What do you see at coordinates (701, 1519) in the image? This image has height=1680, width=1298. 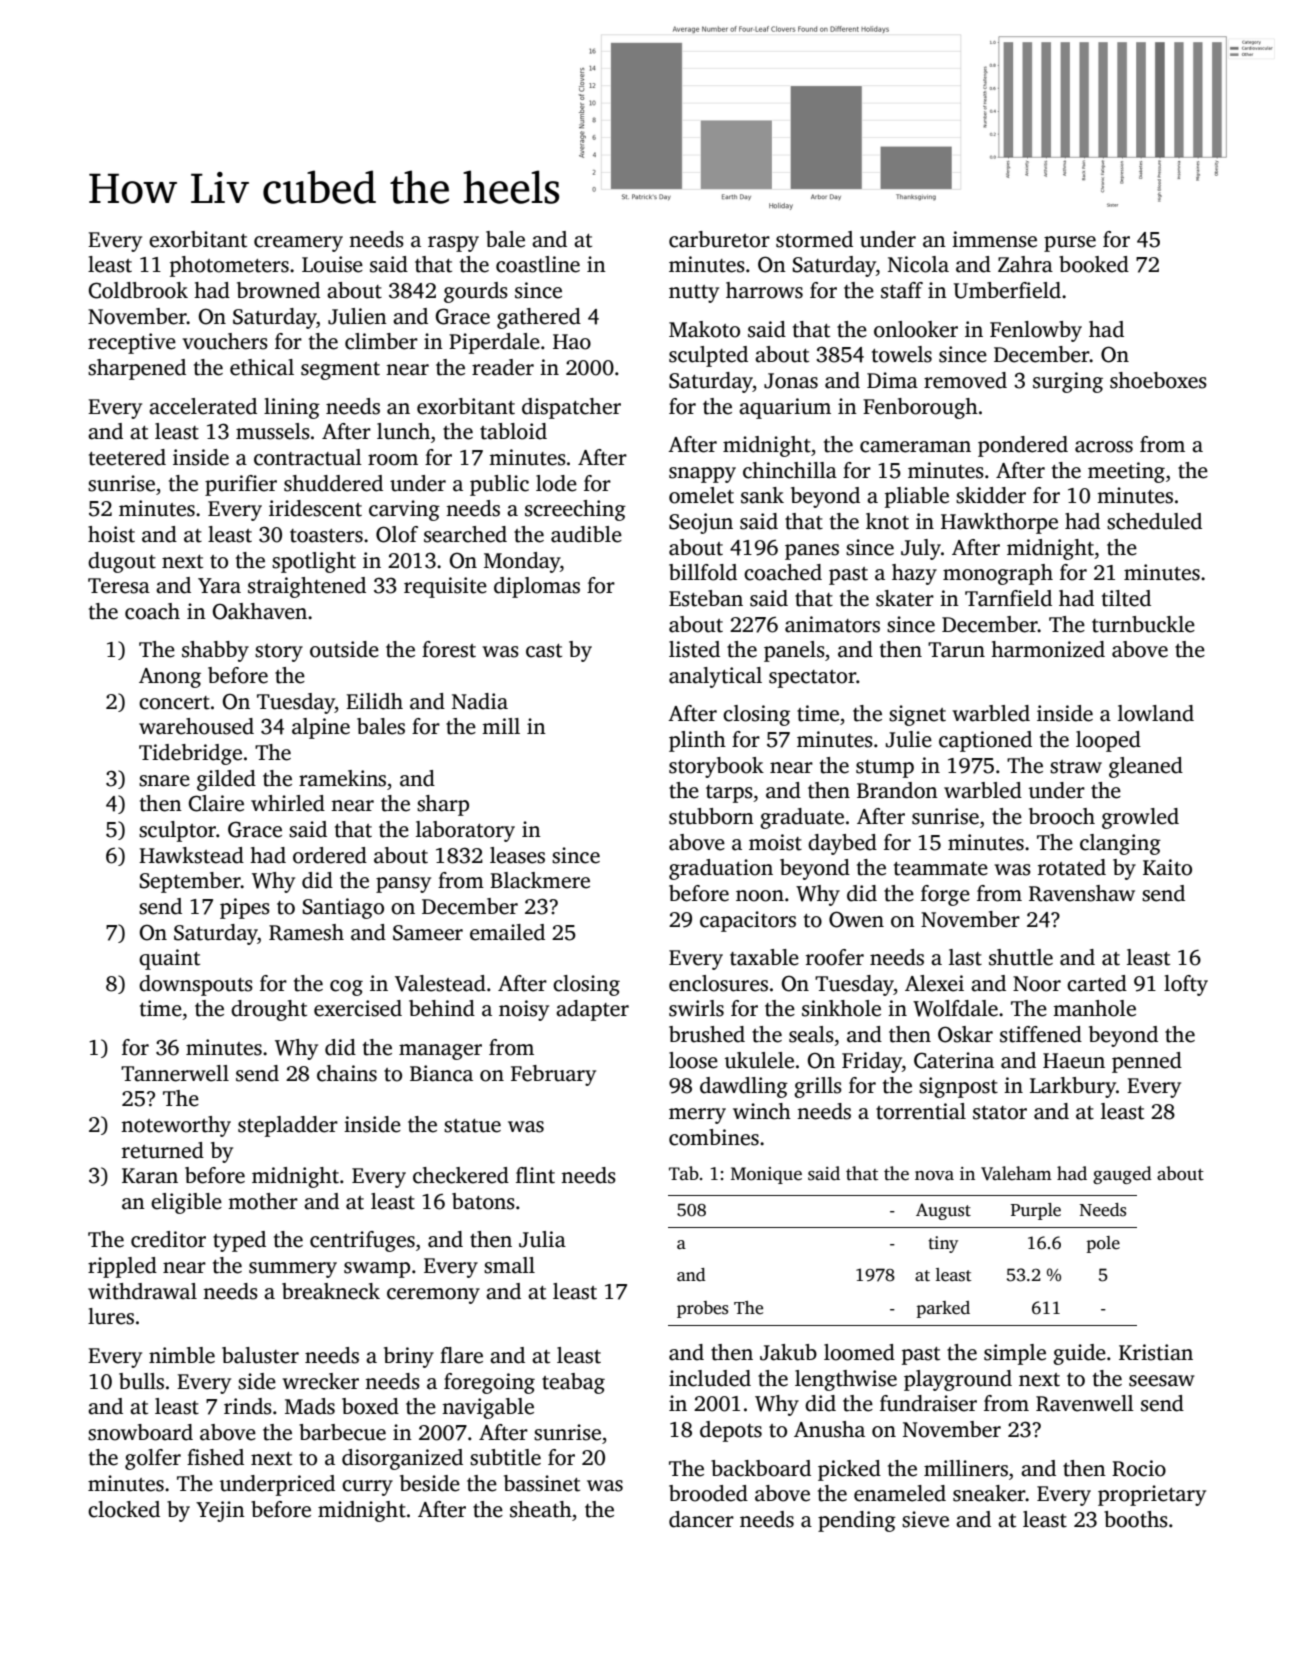 I see `dancer` at bounding box center [701, 1519].
